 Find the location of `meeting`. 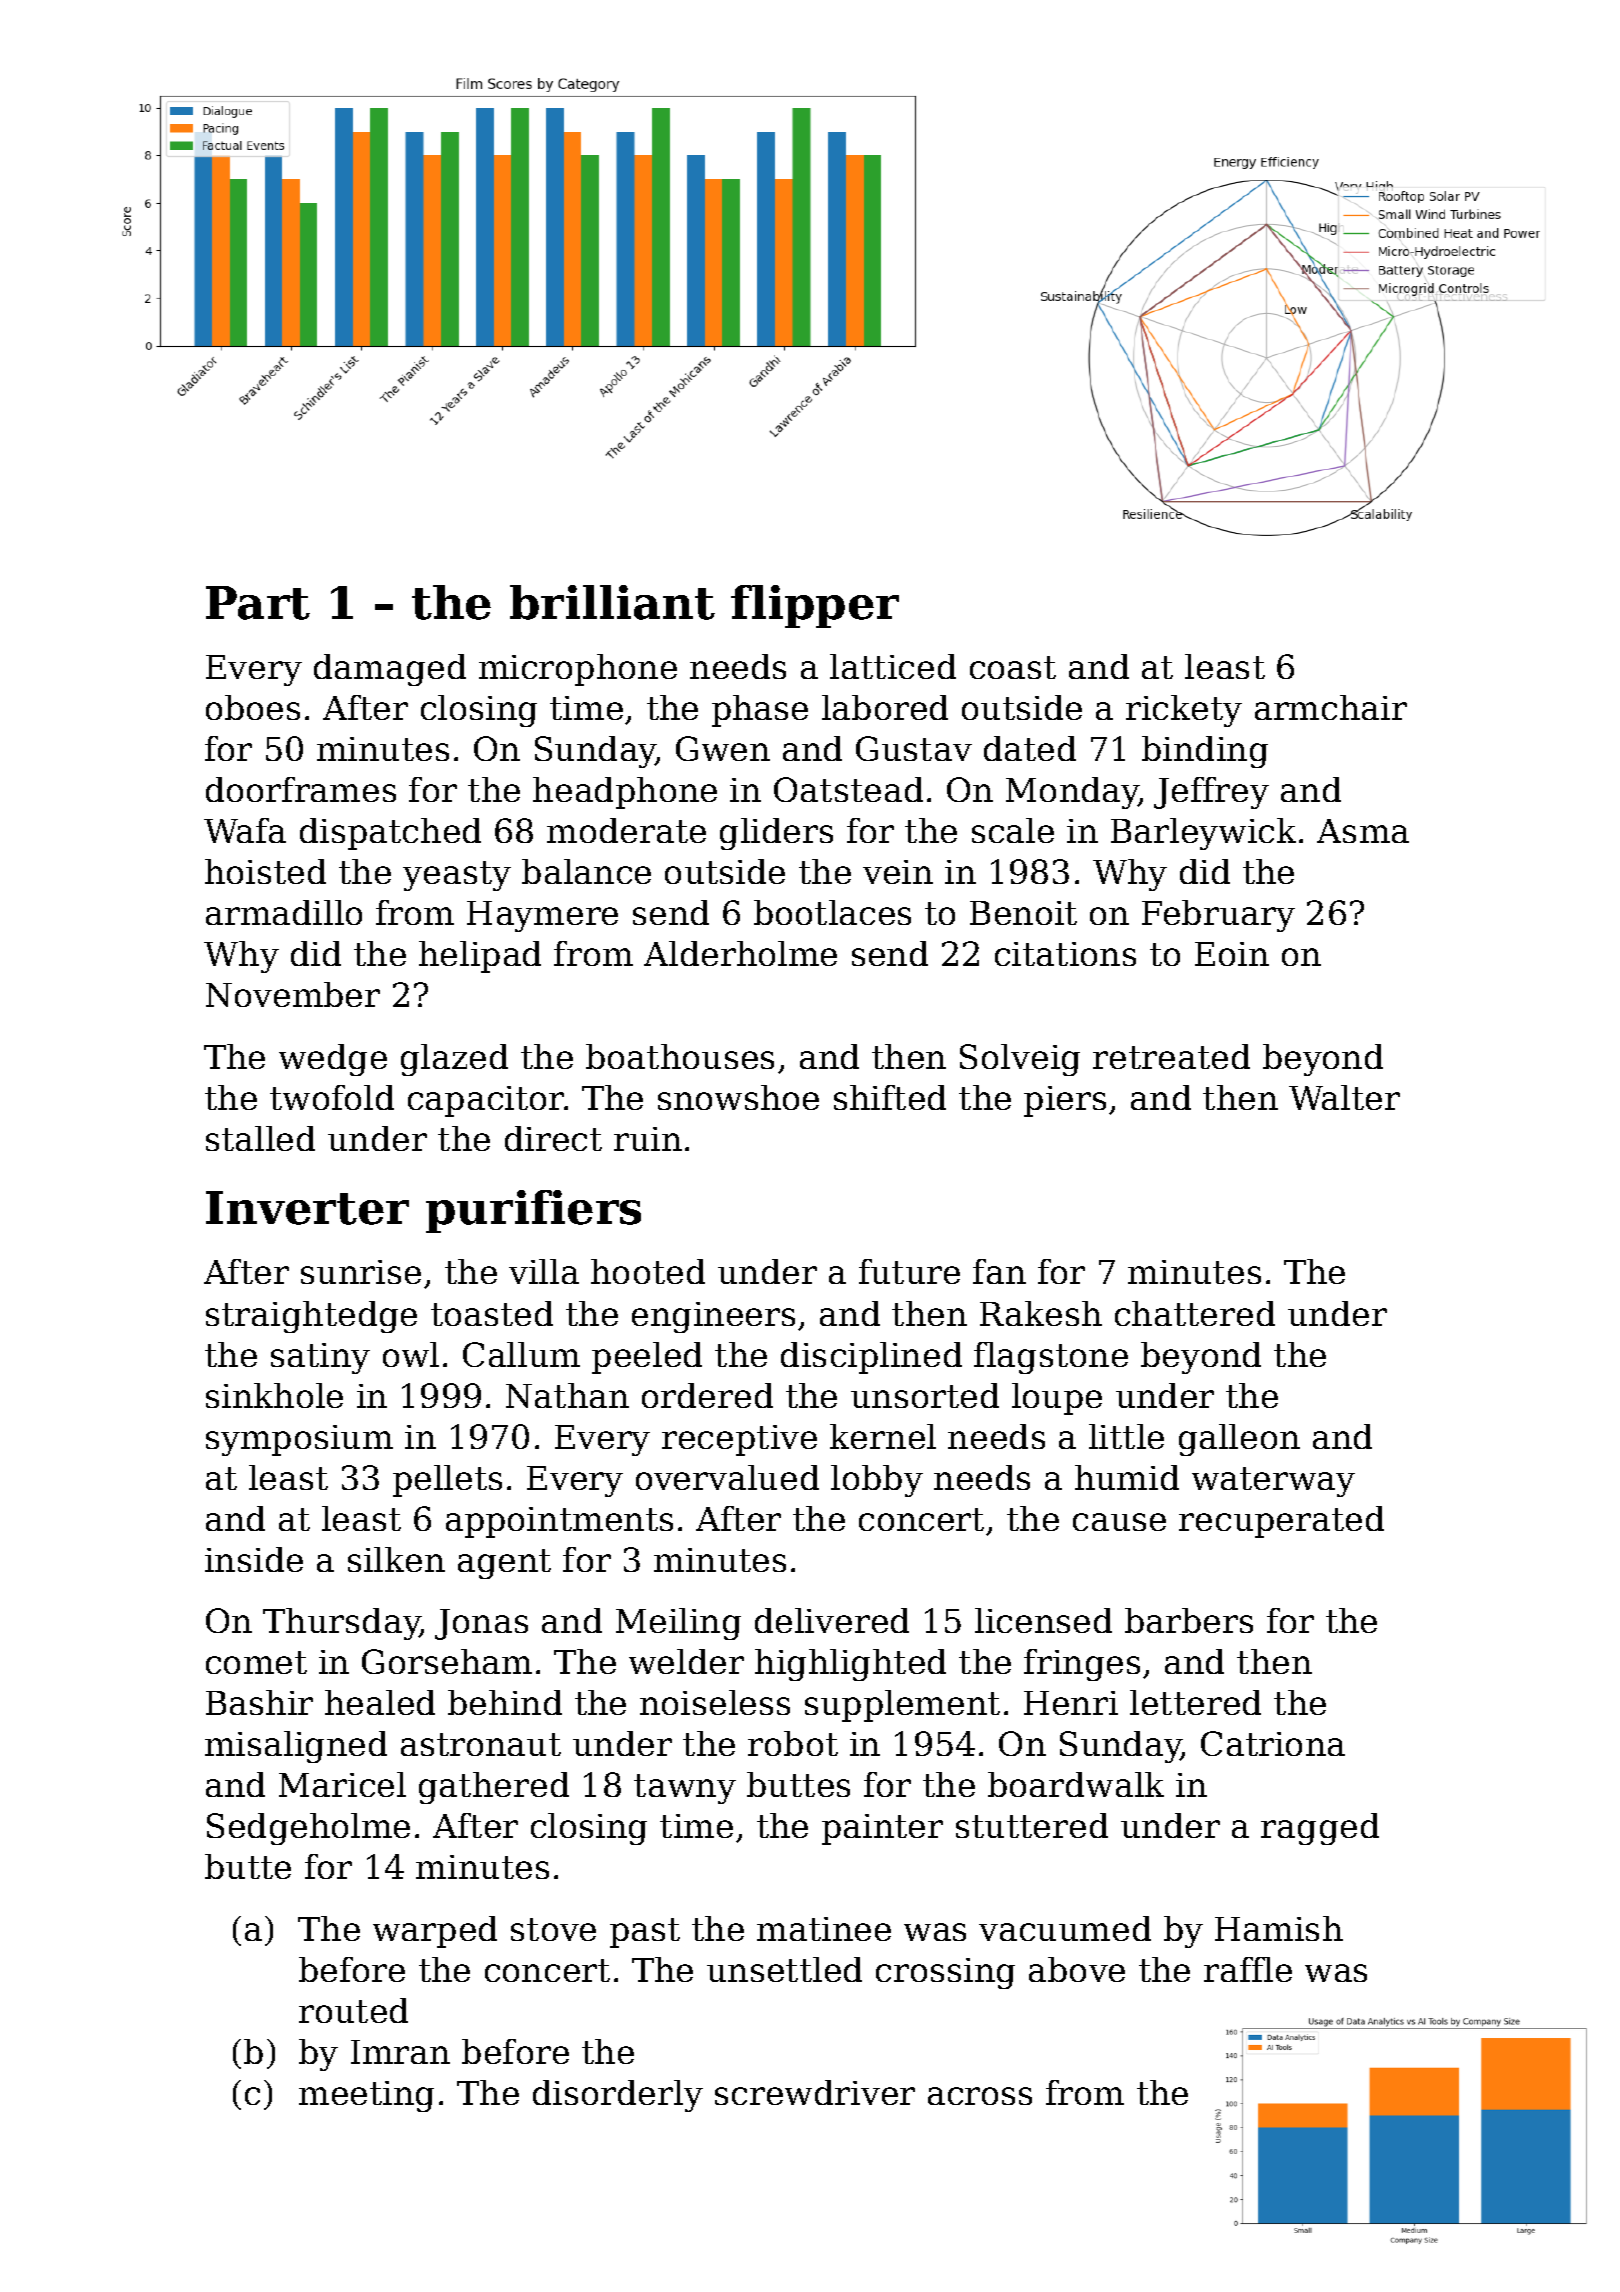

meeting is located at coordinates (366, 2096).
